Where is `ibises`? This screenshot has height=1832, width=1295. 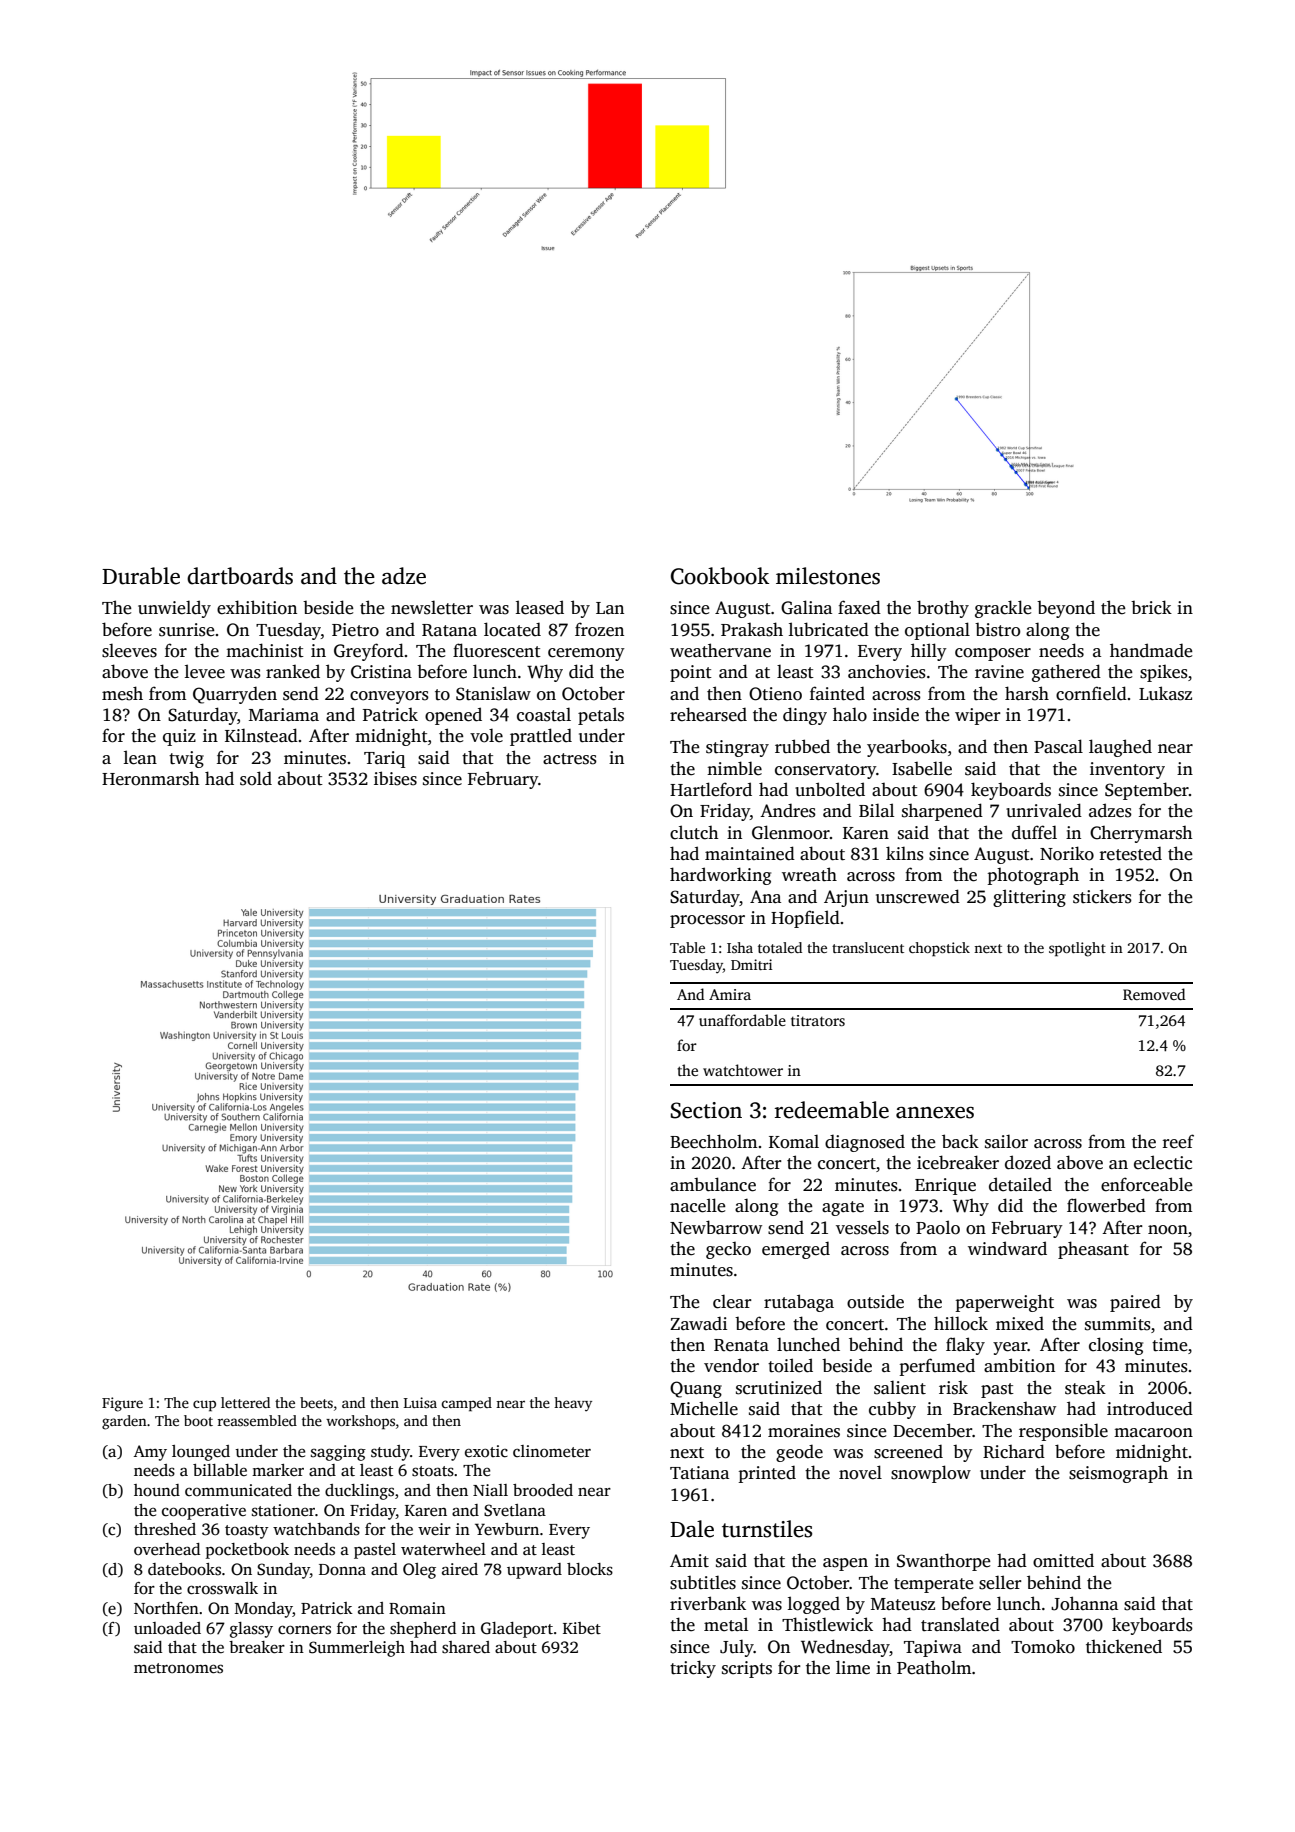
ibises is located at coordinates (395, 778).
